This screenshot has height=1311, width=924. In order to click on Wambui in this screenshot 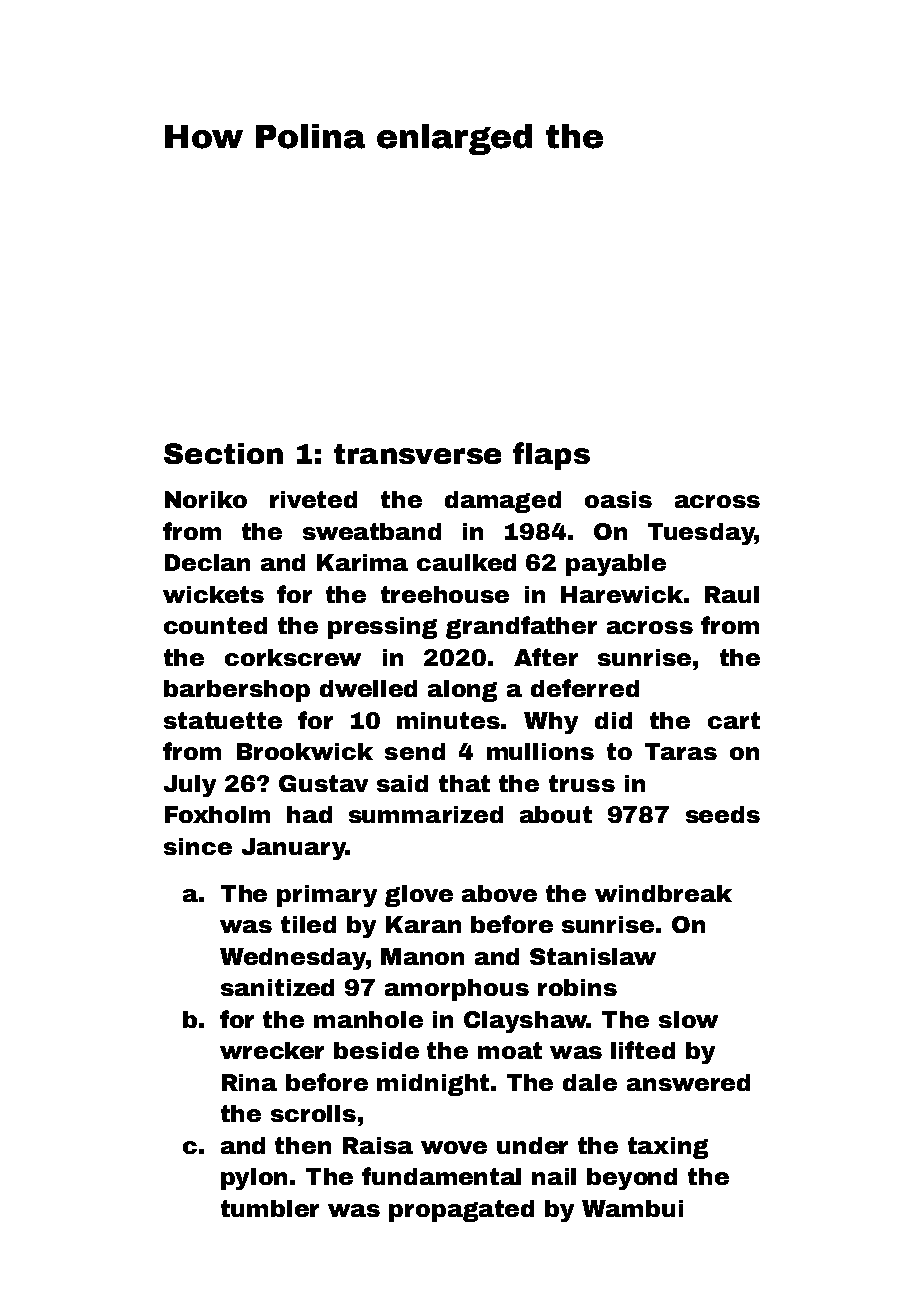, I will do `click(632, 1208)`.
